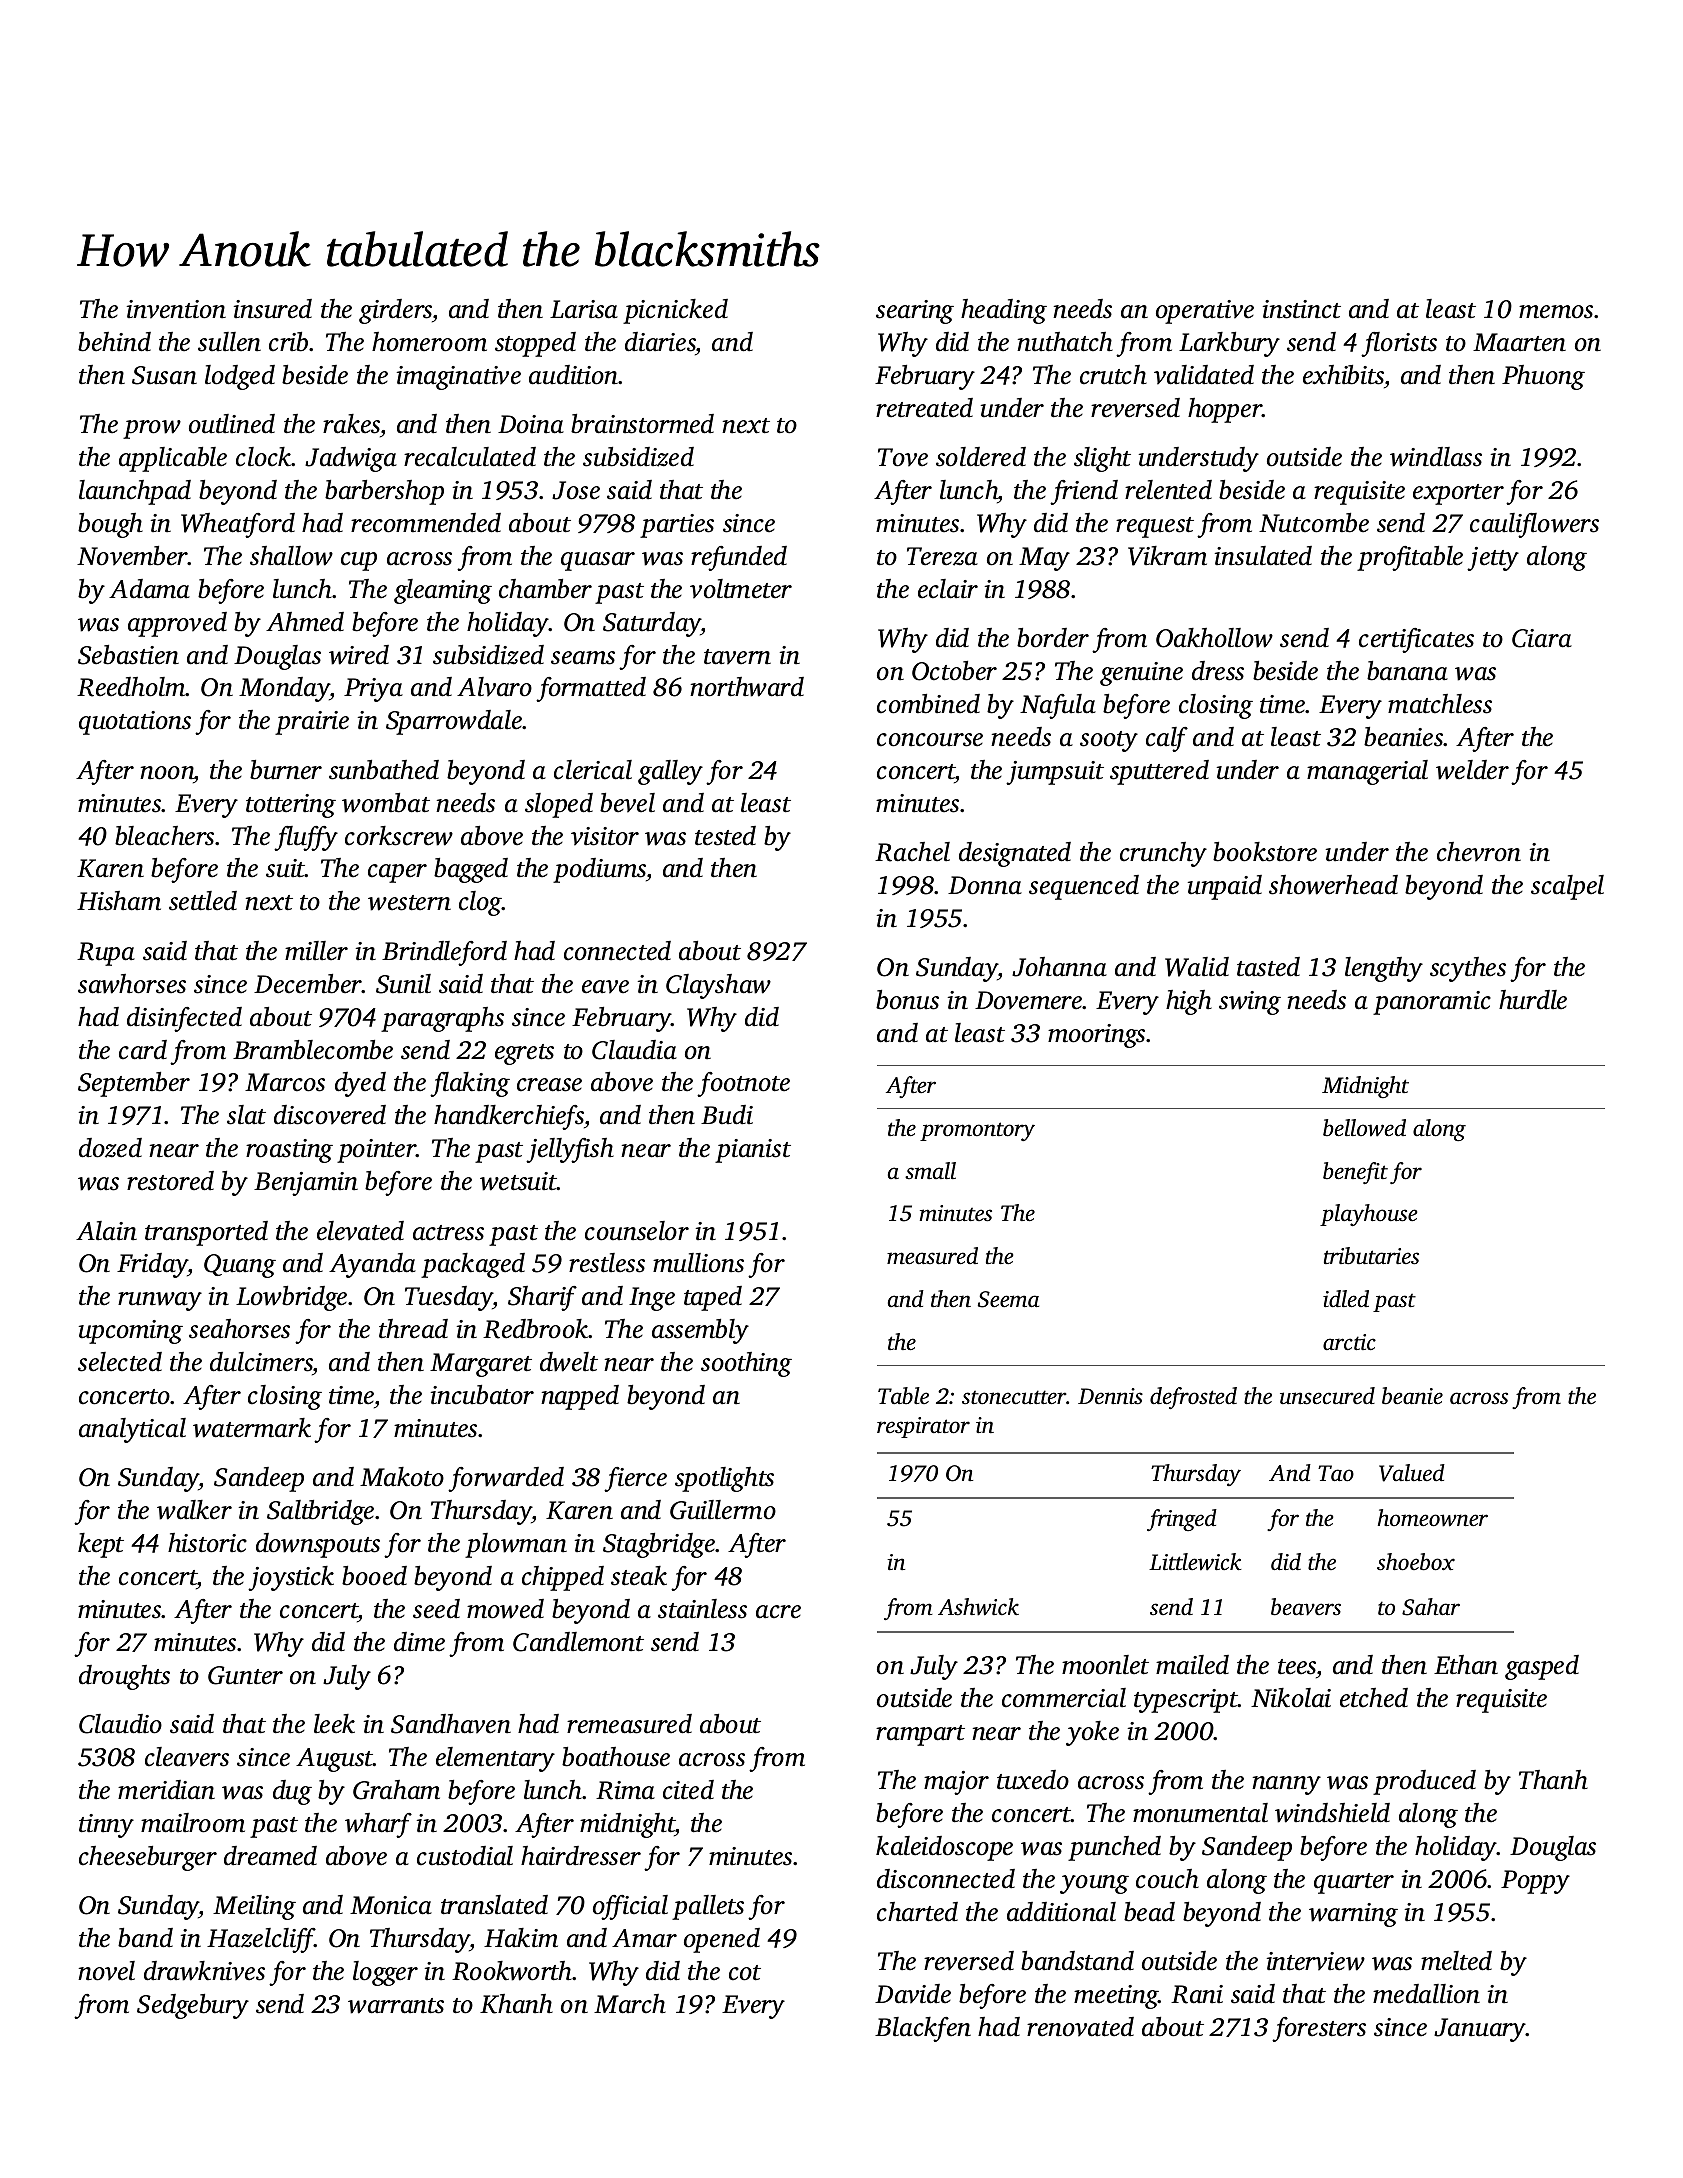 The height and width of the screenshot is (2178, 1683). I want to click on hurdle, so click(1533, 1000).
